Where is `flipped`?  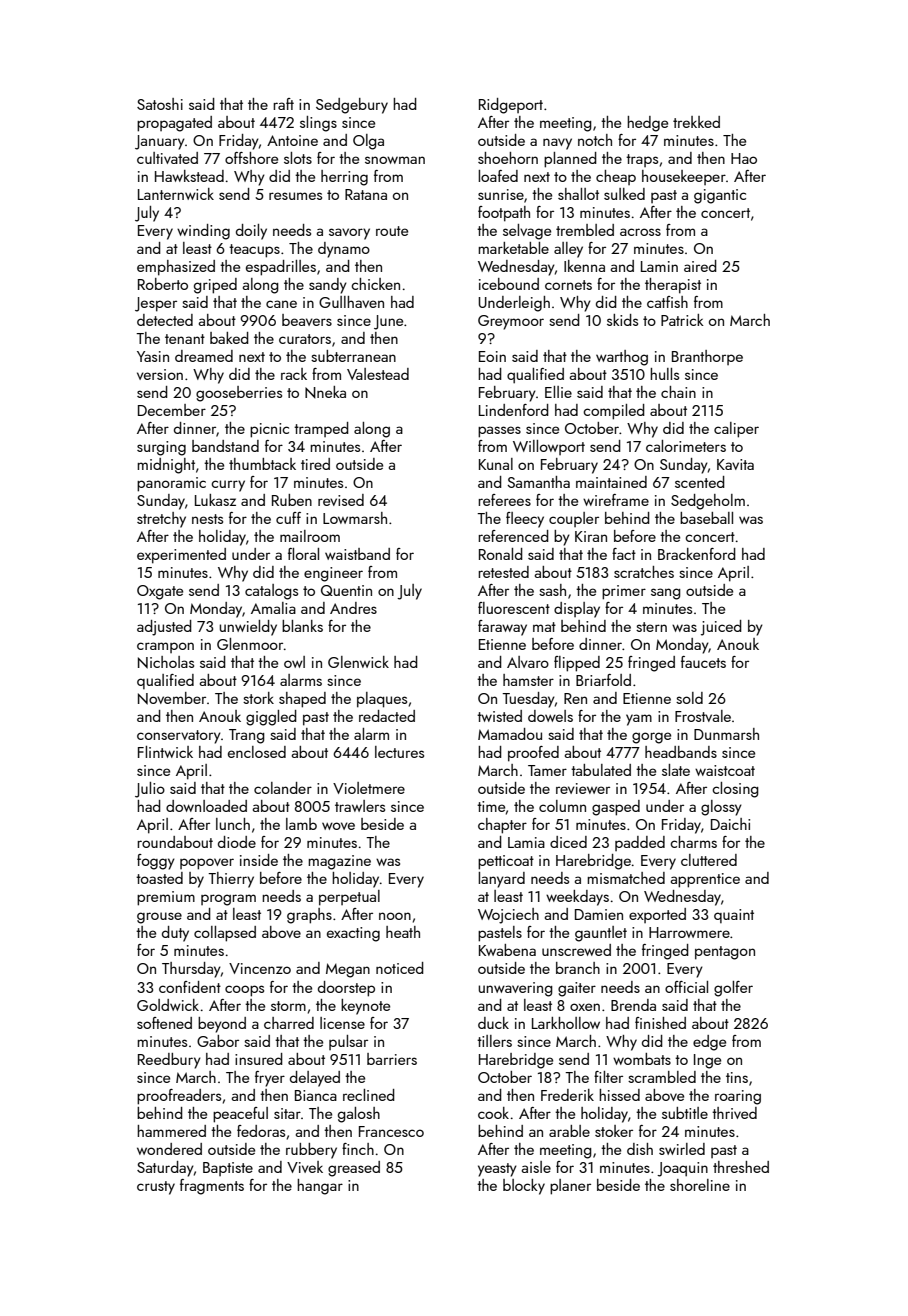
flipped is located at coordinates (577, 664).
